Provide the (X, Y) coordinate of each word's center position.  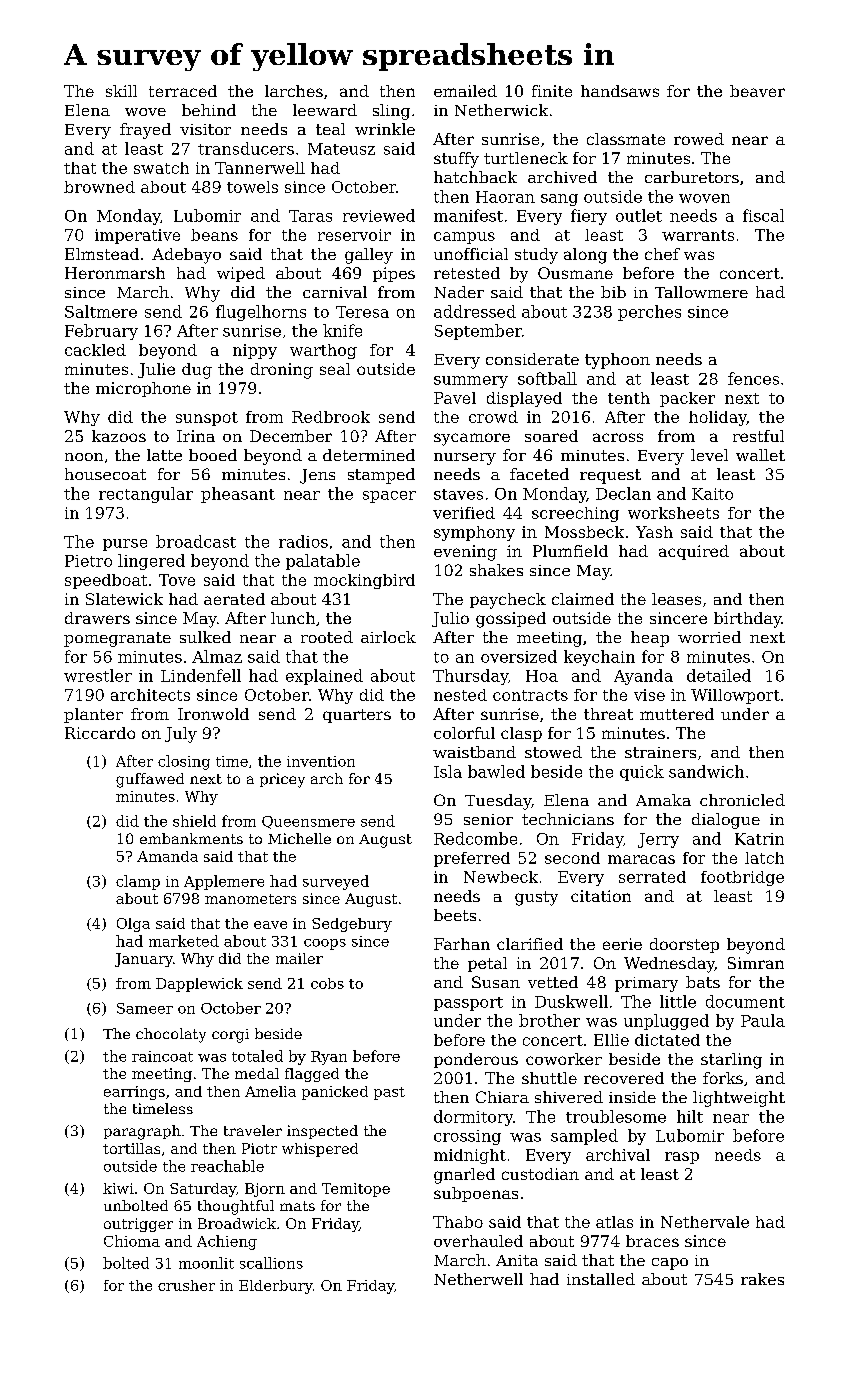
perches (649, 313)
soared (551, 436)
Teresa (362, 312)
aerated (234, 599)
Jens (317, 476)
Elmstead (102, 254)
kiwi (118, 1188)
